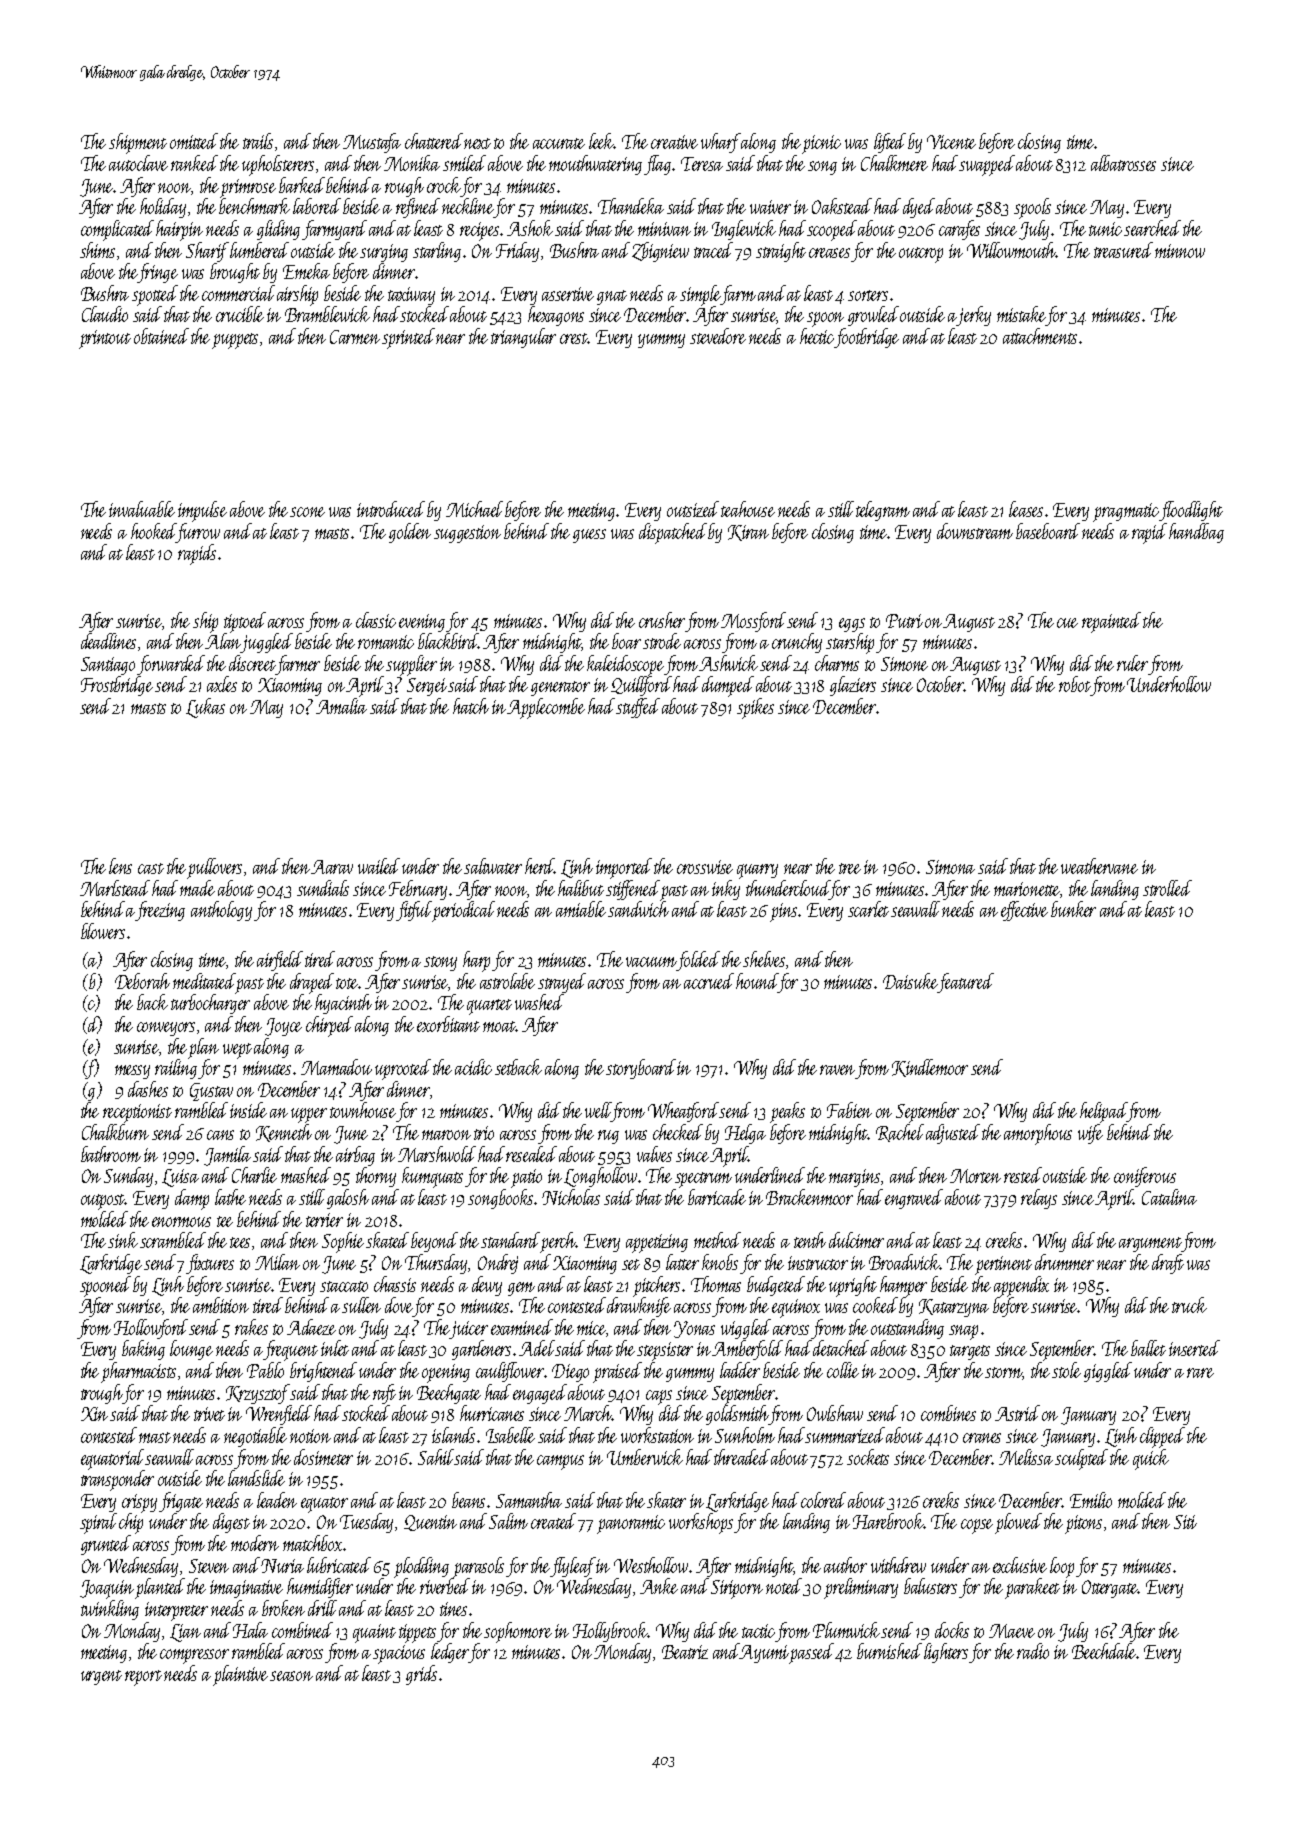  I want to click on impulse, so click(202, 511).
